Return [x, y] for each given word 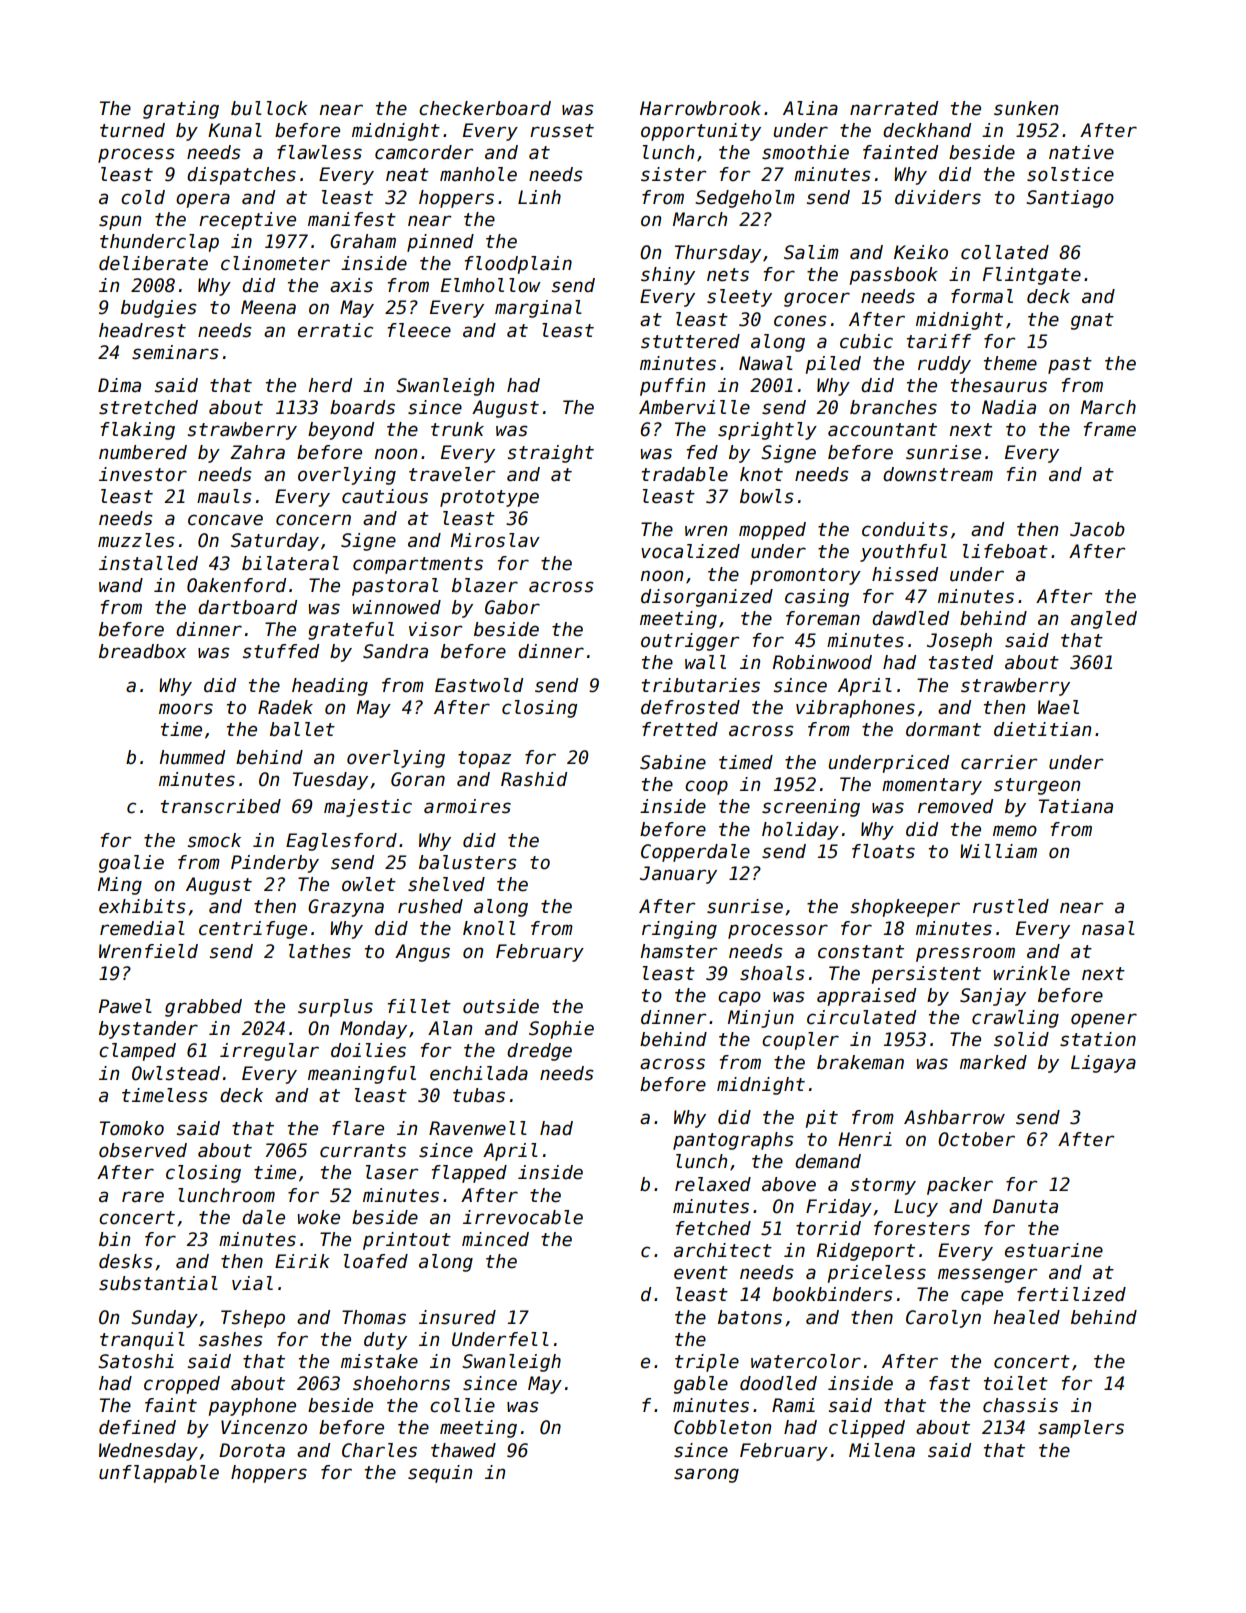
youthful [903, 553]
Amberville [694, 407]
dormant [943, 729]
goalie [131, 864]
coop [706, 787]
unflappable [159, 1474]
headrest [142, 330]
